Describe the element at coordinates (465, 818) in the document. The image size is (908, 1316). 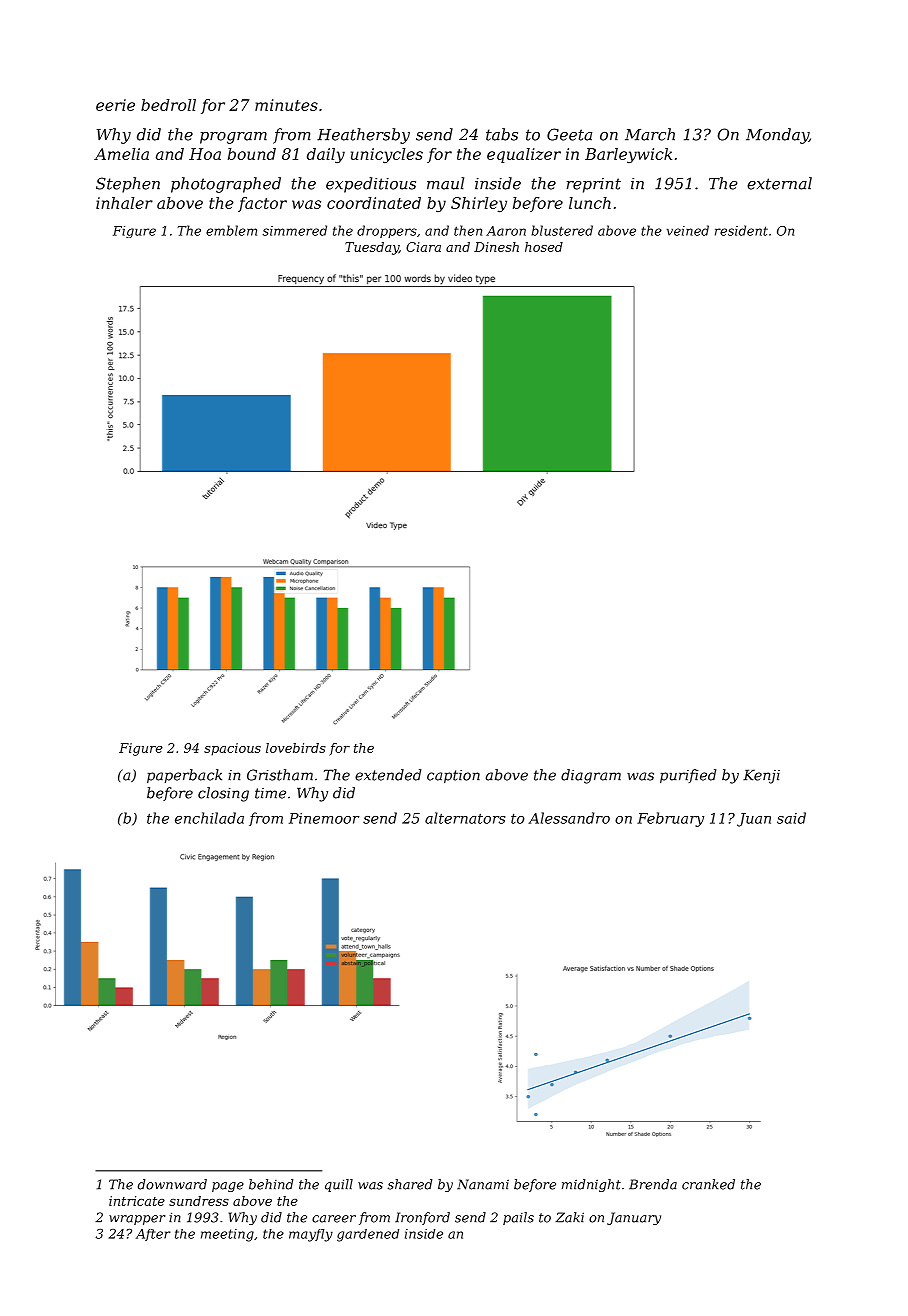
I see `alternators` at that location.
